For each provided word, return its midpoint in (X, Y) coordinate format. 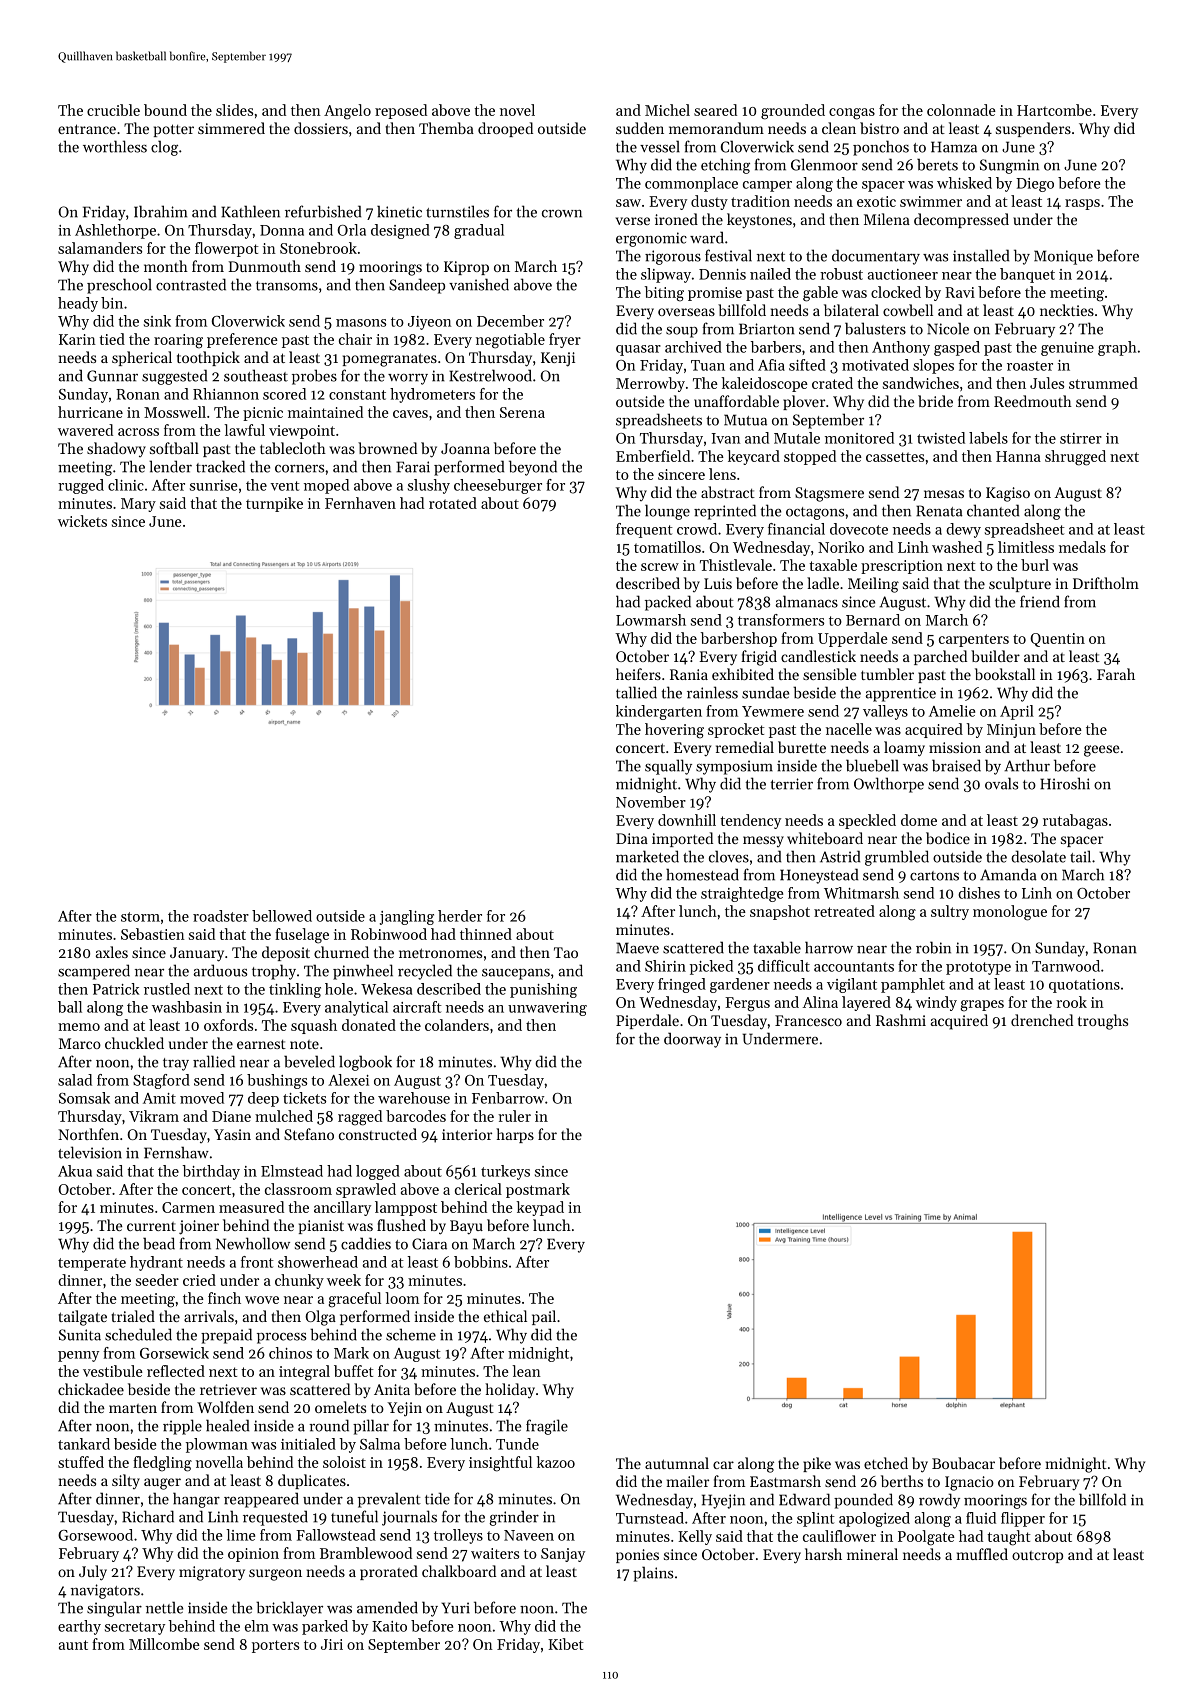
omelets (340, 1407)
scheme (411, 1334)
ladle (823, 583)
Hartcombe (1054, 110)
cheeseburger (498, 486)
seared (715, 110)
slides (234, 110)
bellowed (282, 916)
